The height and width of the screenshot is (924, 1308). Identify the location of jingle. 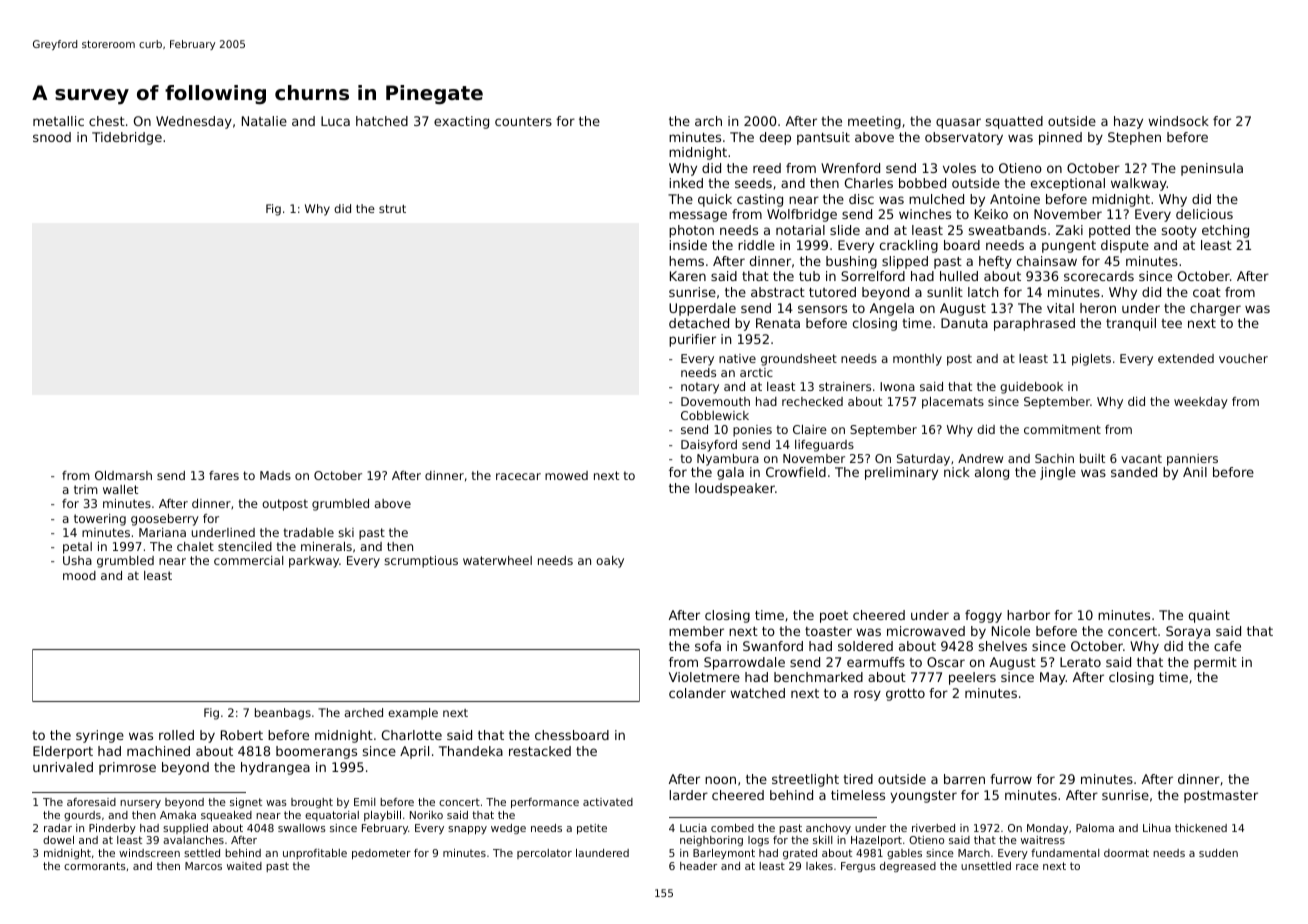
(1058, 473).
